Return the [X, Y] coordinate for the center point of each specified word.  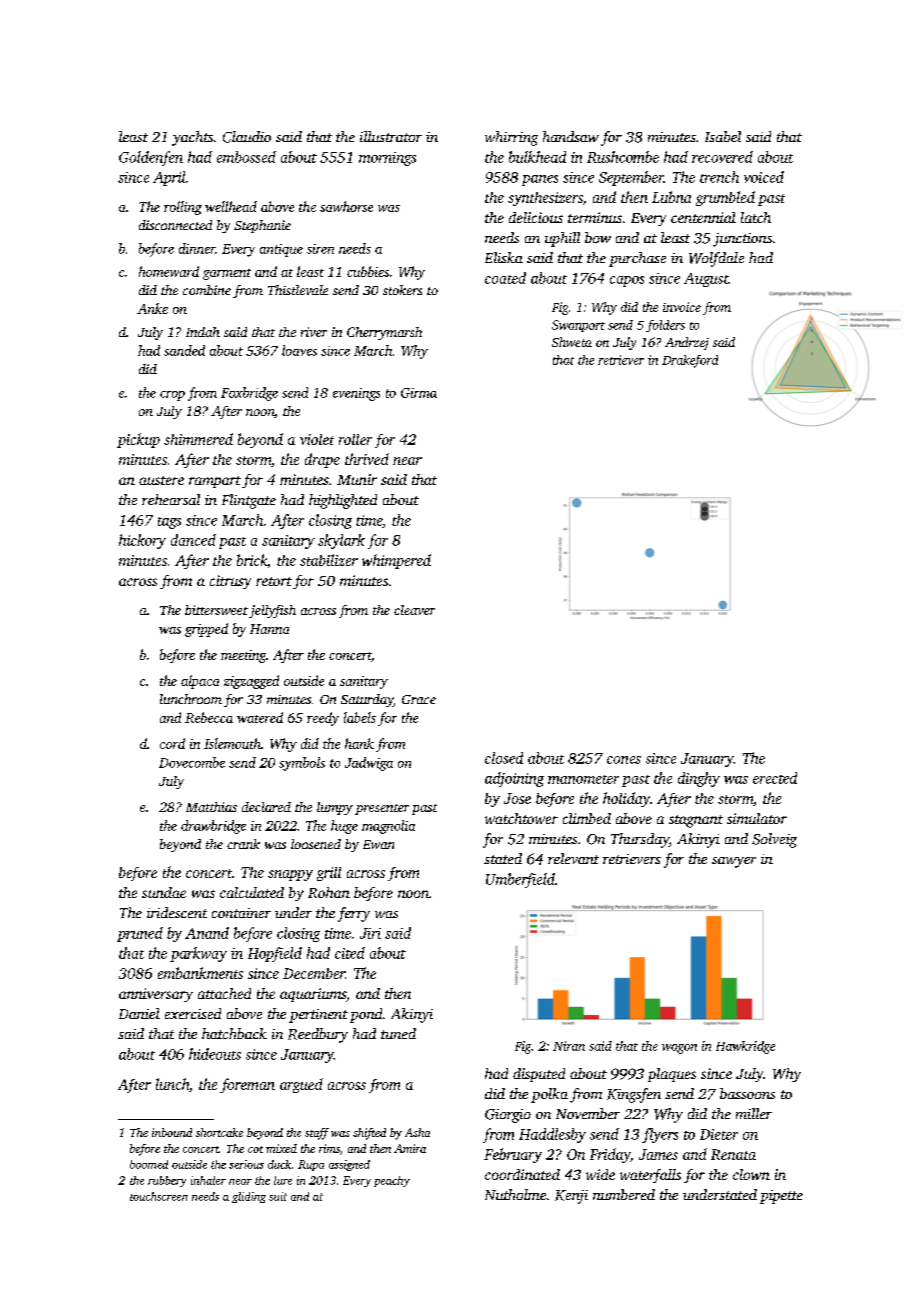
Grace [419, 699]
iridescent [177, 912]
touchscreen [159, 1196]
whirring [511, 138]
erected [775, 778]
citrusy [230, 582]
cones [624, 760]
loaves [299, 350]
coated [505, 278]
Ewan [378, 844]
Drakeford [690, 361]
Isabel [723, 136]
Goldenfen [151, 158]
